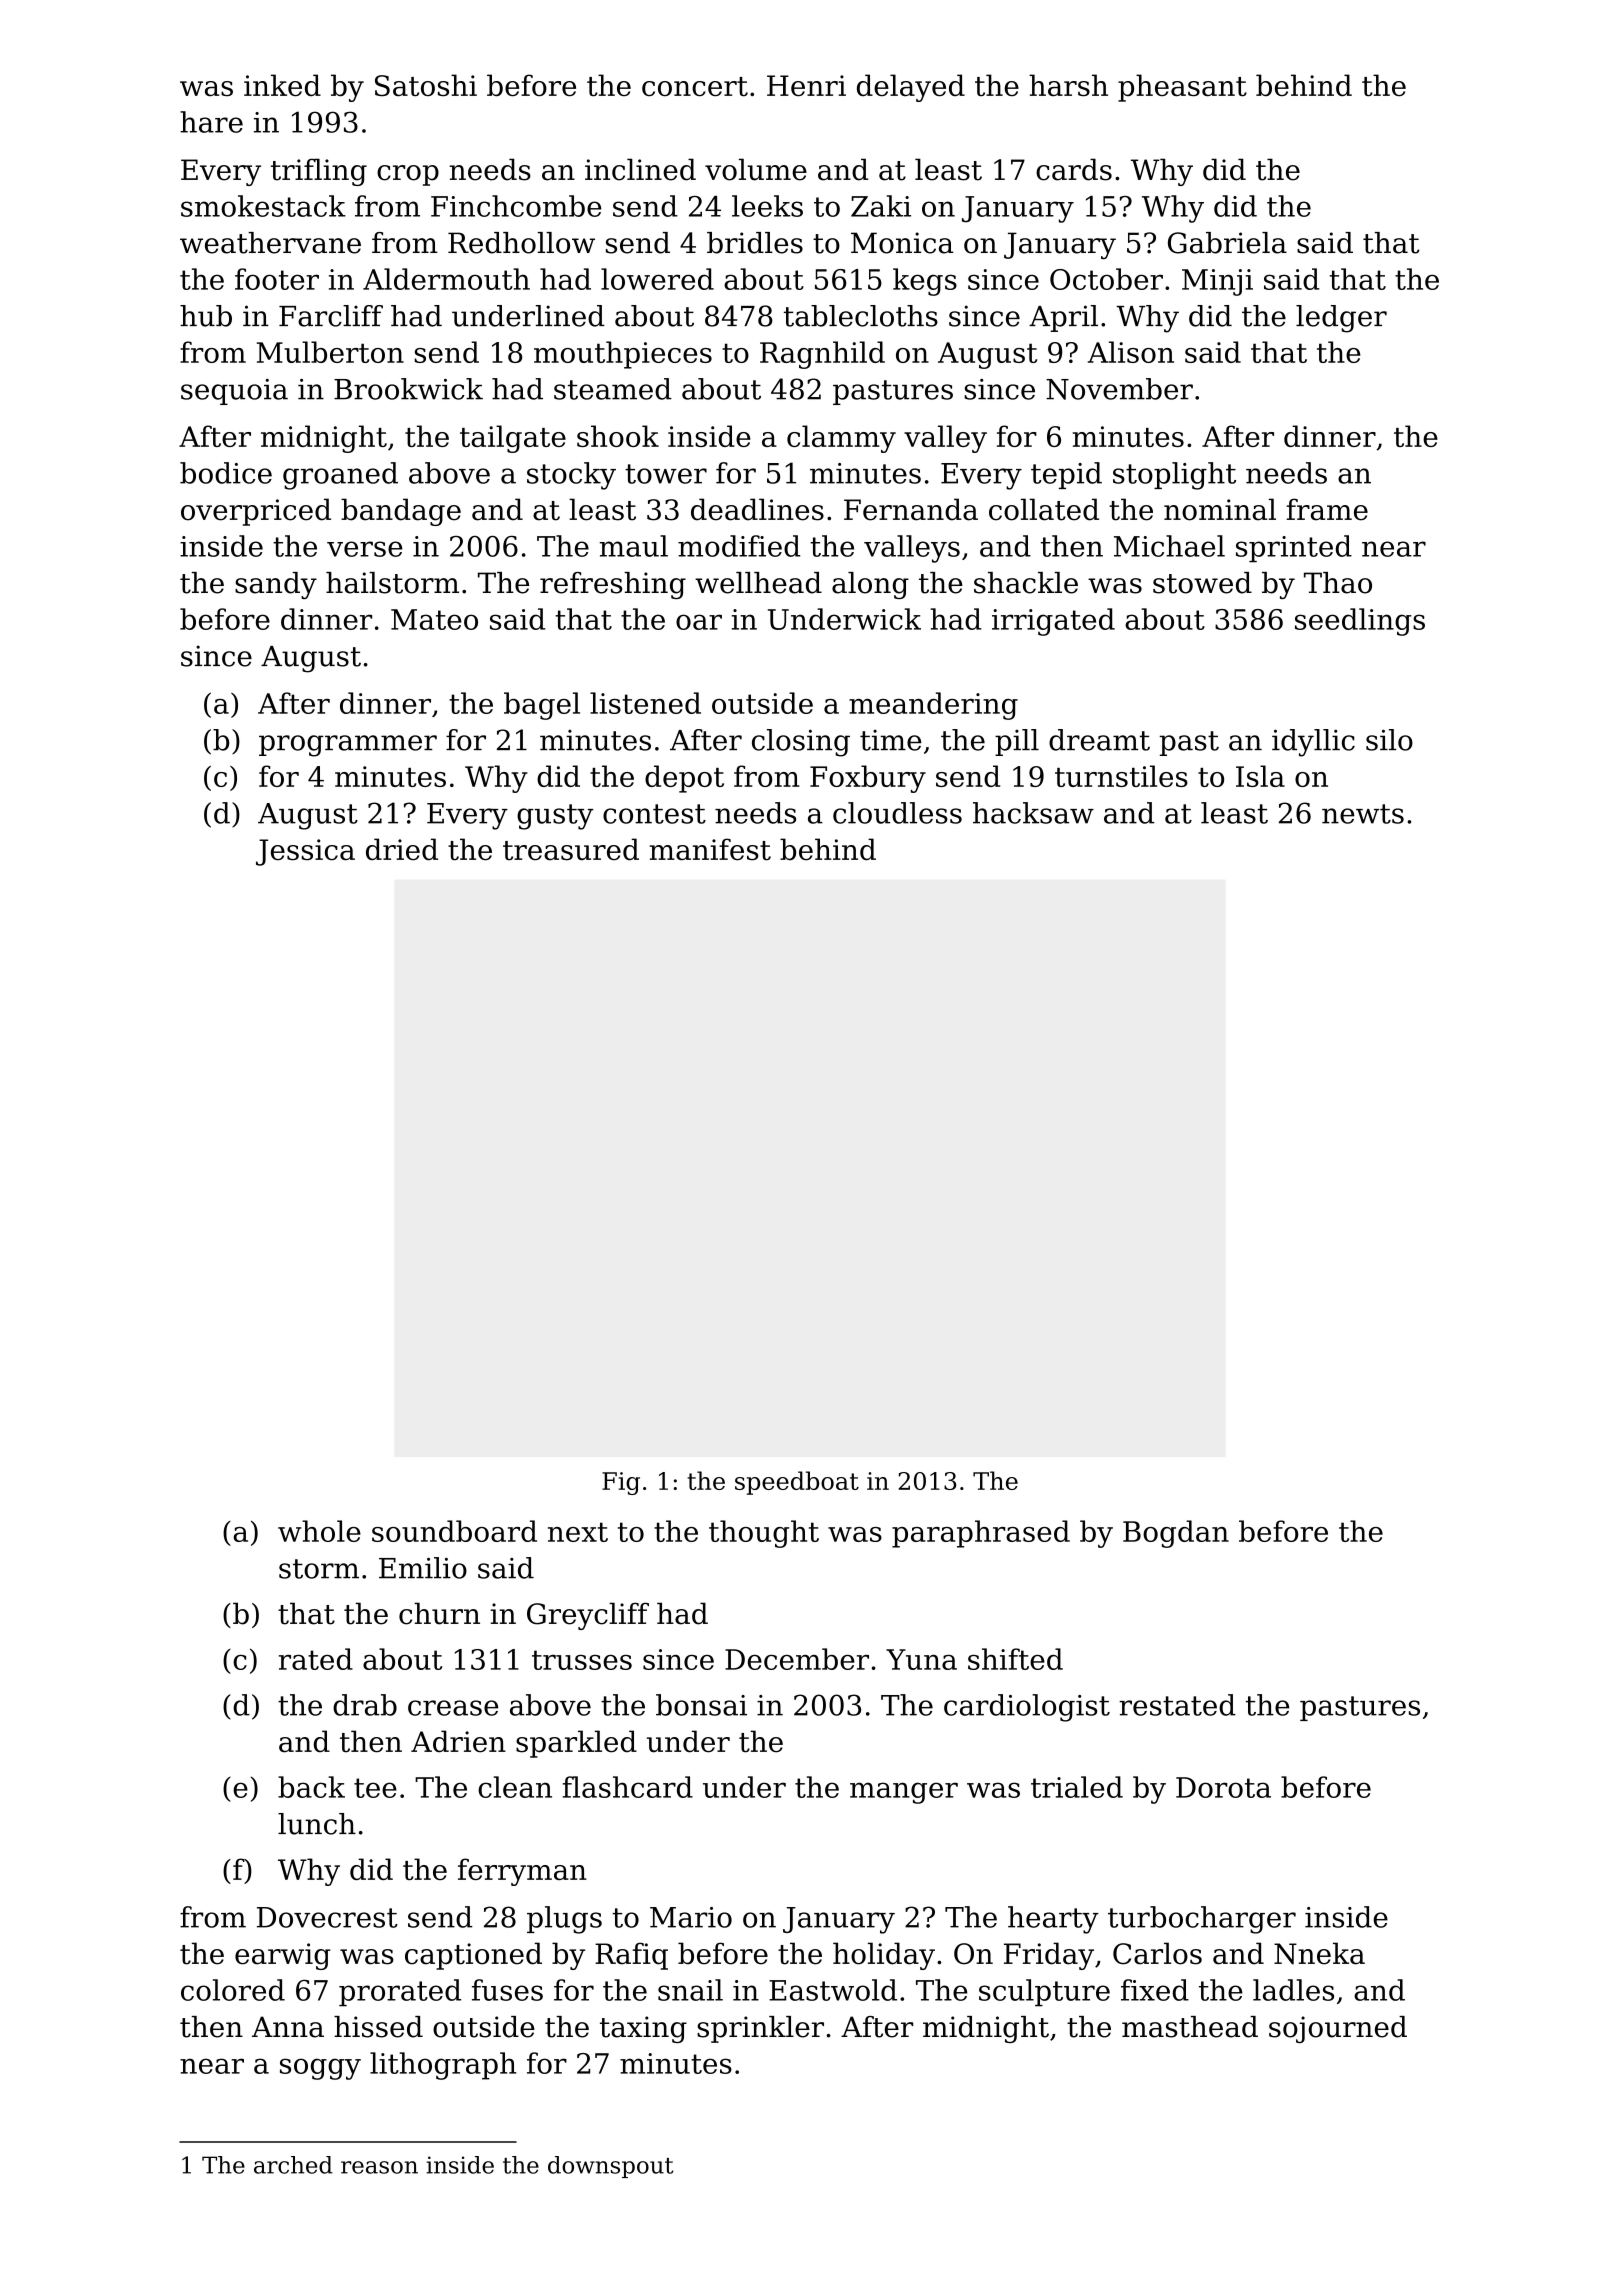  What do you see at coordinates (1033, 813) in the page?
I see `hacksaw` at bounding box center [1033, 813].
